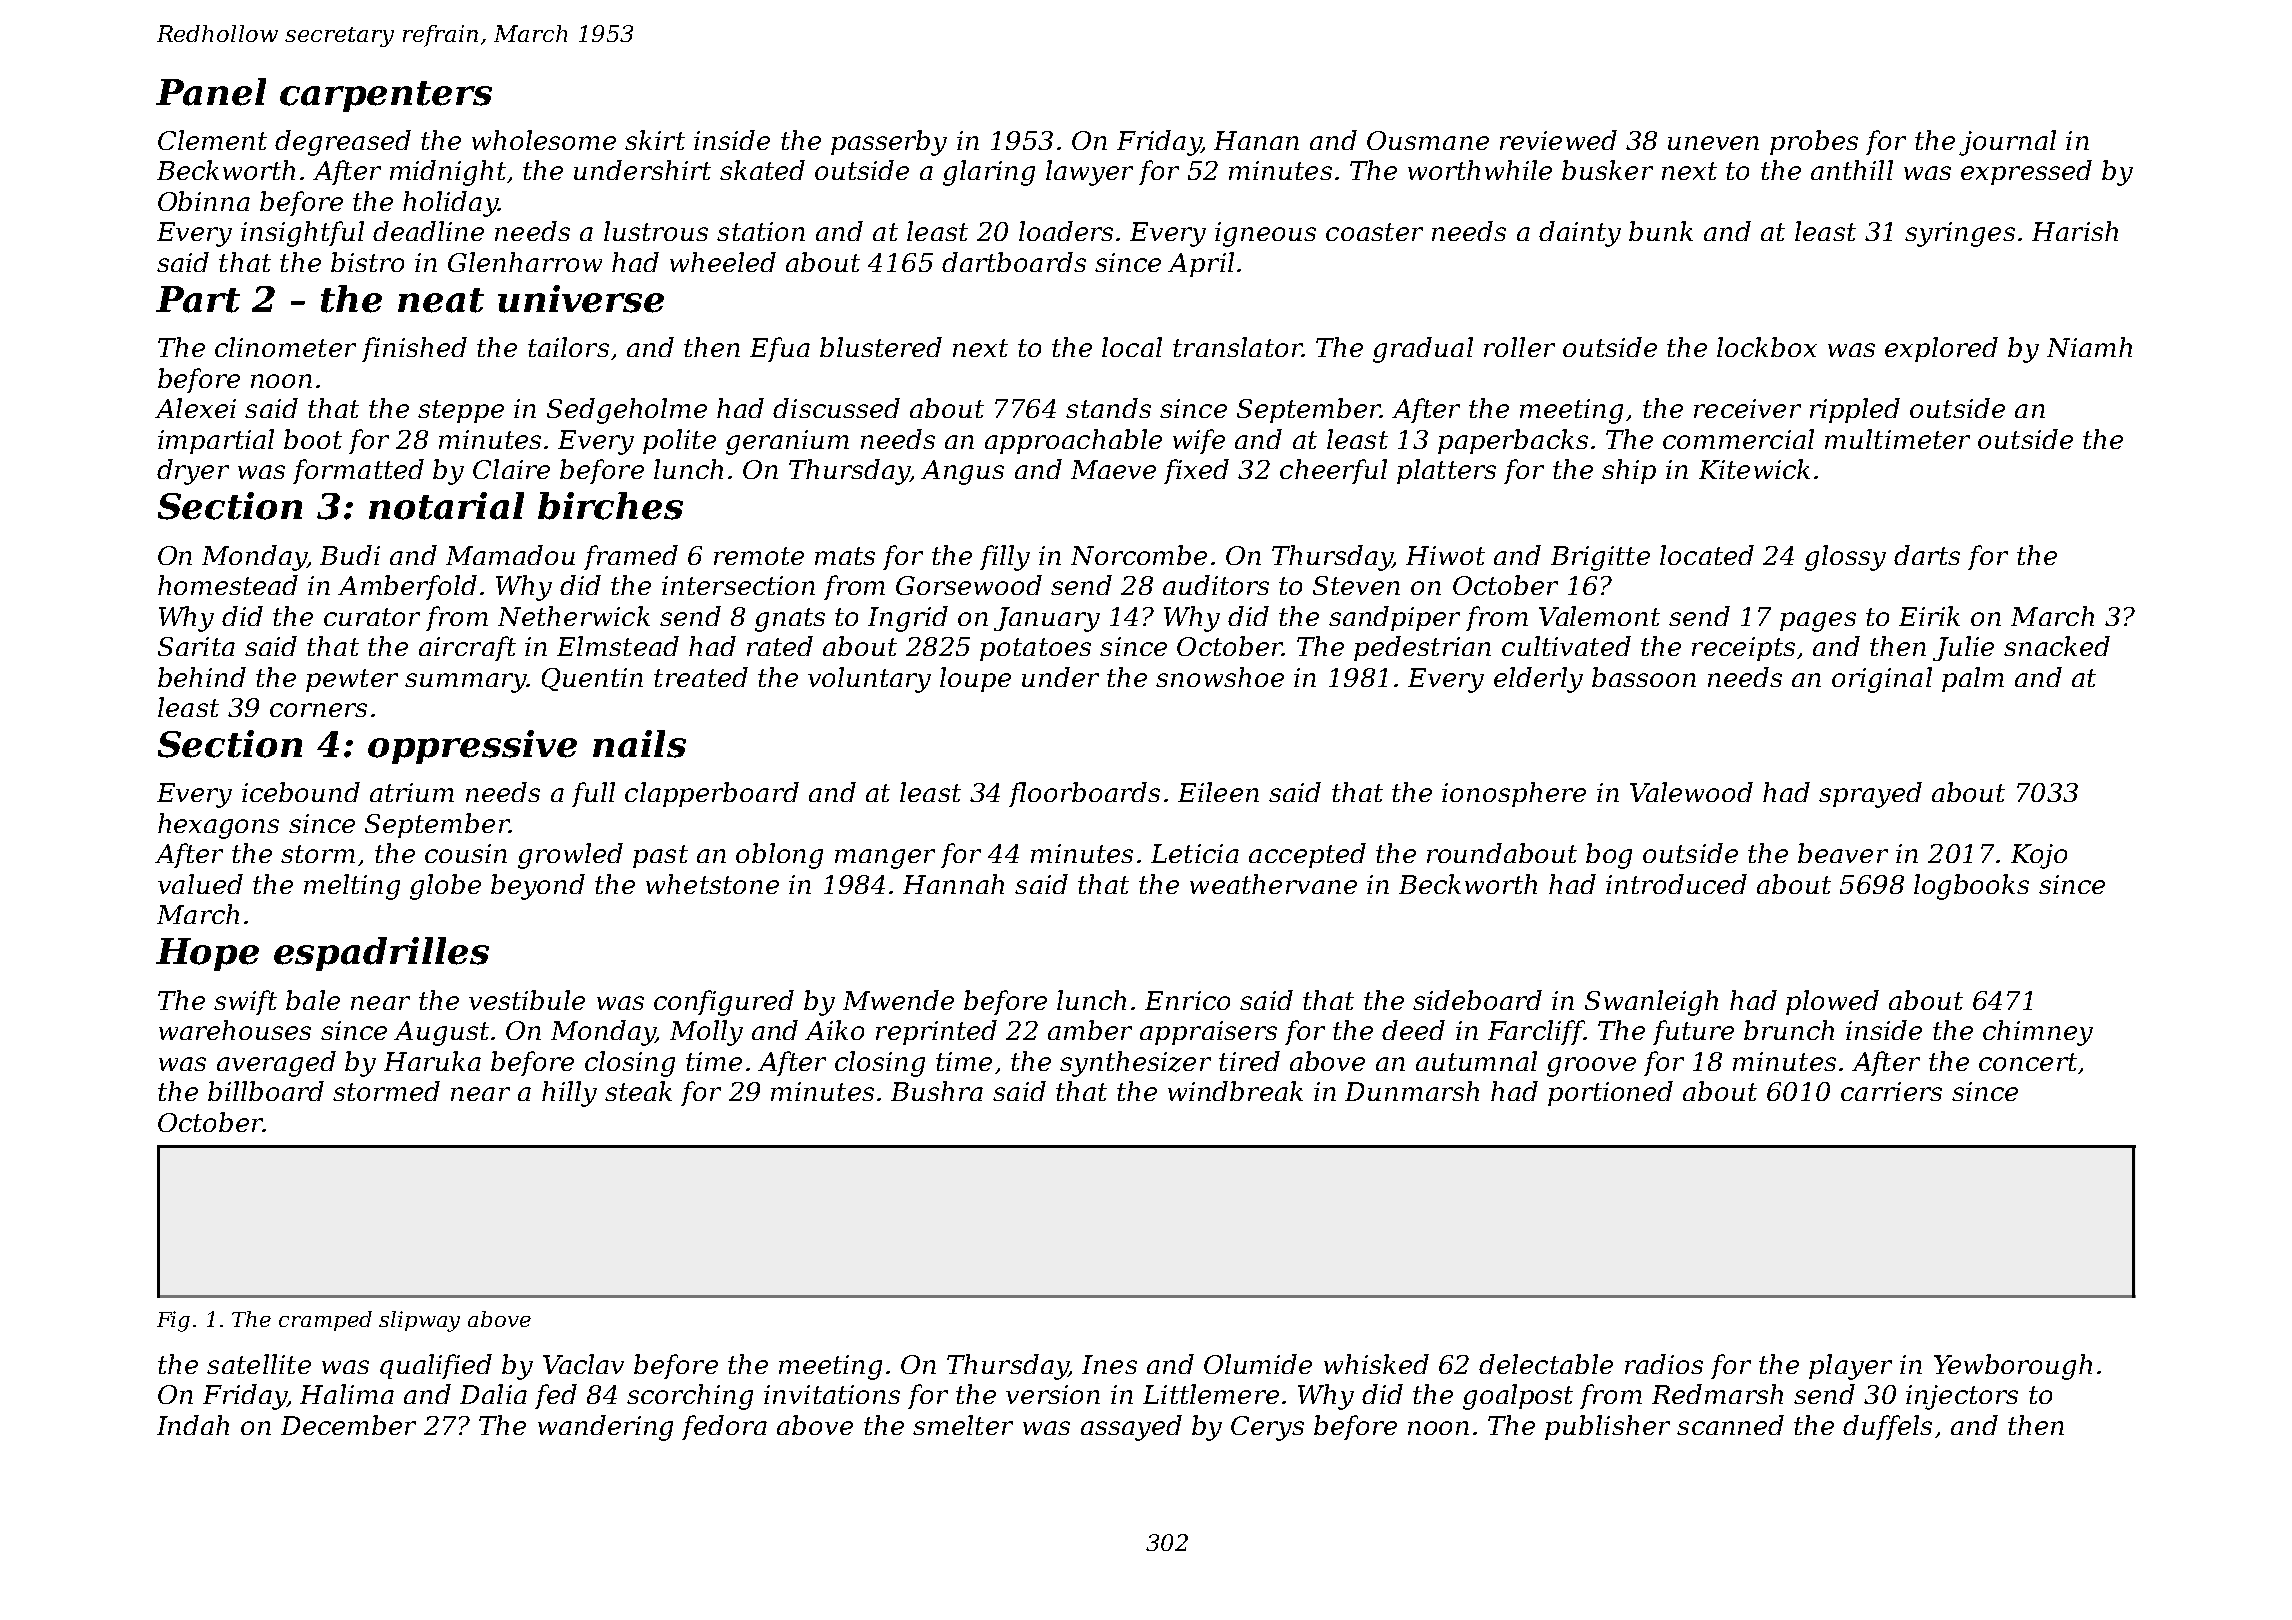 The image size is (2292, 1620). What do you see at coordinates (419, 1321) in the document?
I see `slipway` at bounding box center [419, 1321].
